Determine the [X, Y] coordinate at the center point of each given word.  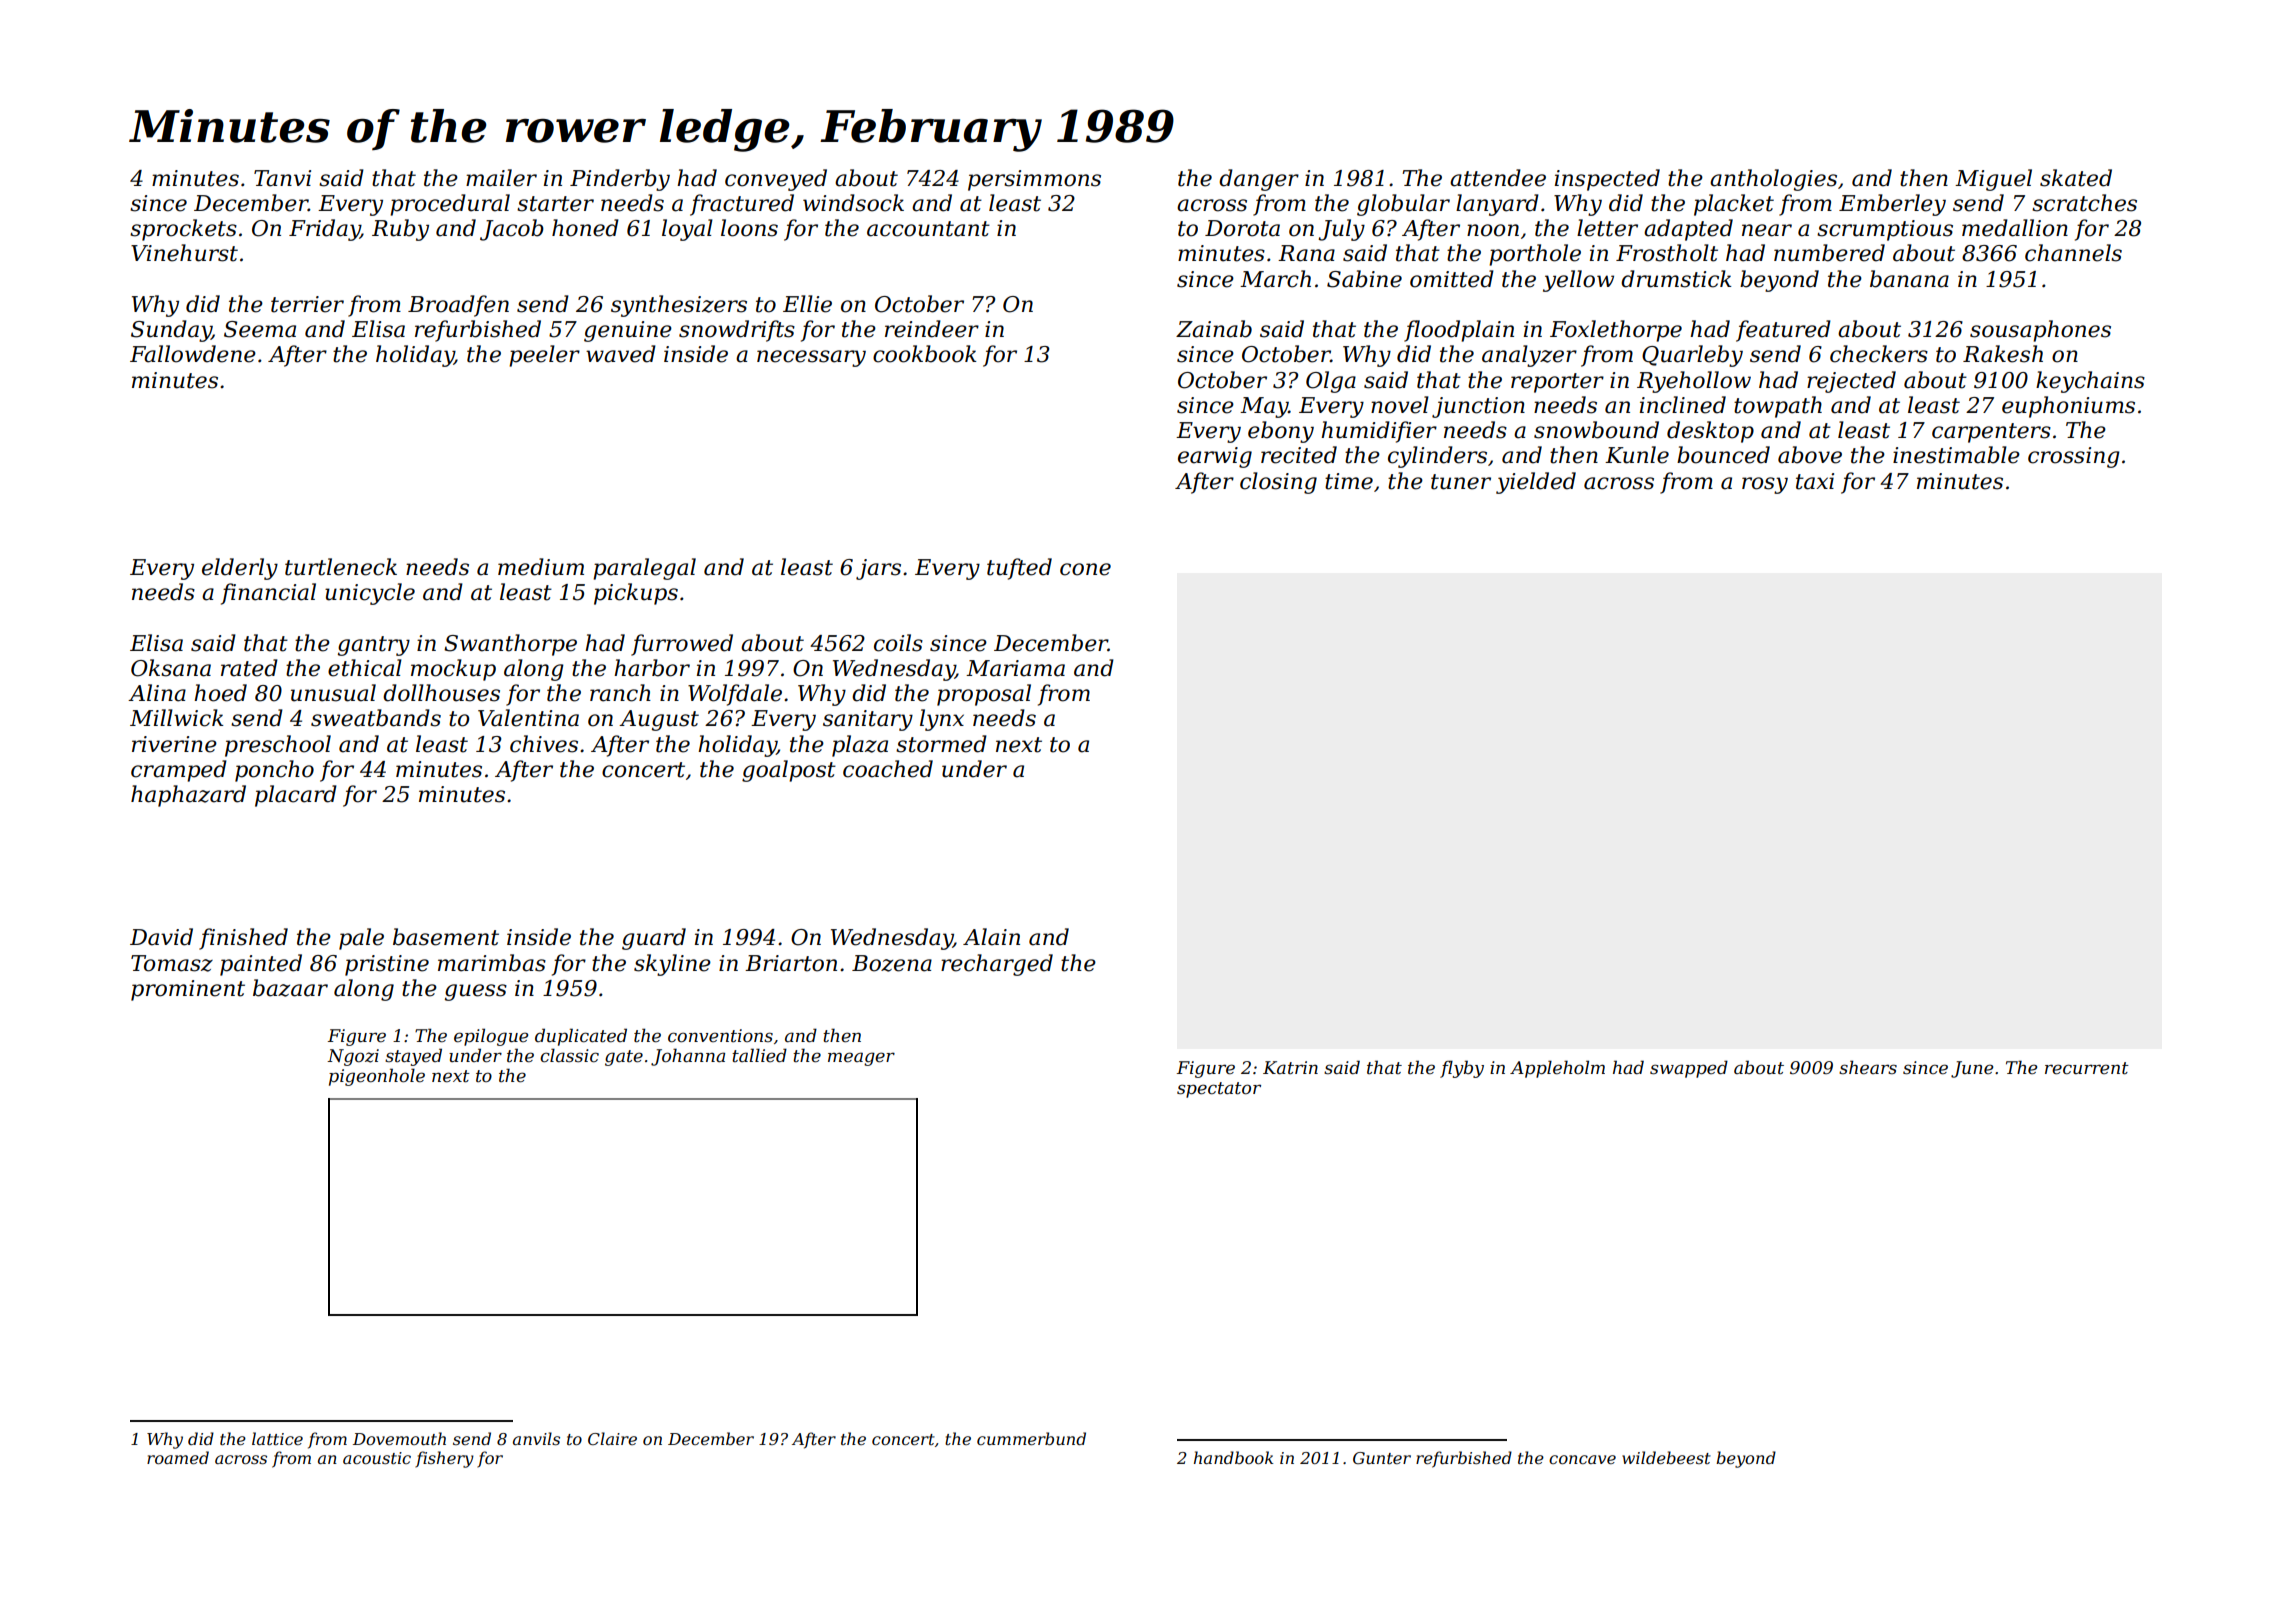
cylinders [1437, 457]
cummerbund [1031, 1438]
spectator [1219, 1090]
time [1349, 481]
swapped [1689, 1069]
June [1972, 1069]
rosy [1765, 485]
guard [654, 939]
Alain [991, 937]
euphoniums [2068, 407]
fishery [444, 1459]
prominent [188, 990]
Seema [260, 329]
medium [541, 567]
